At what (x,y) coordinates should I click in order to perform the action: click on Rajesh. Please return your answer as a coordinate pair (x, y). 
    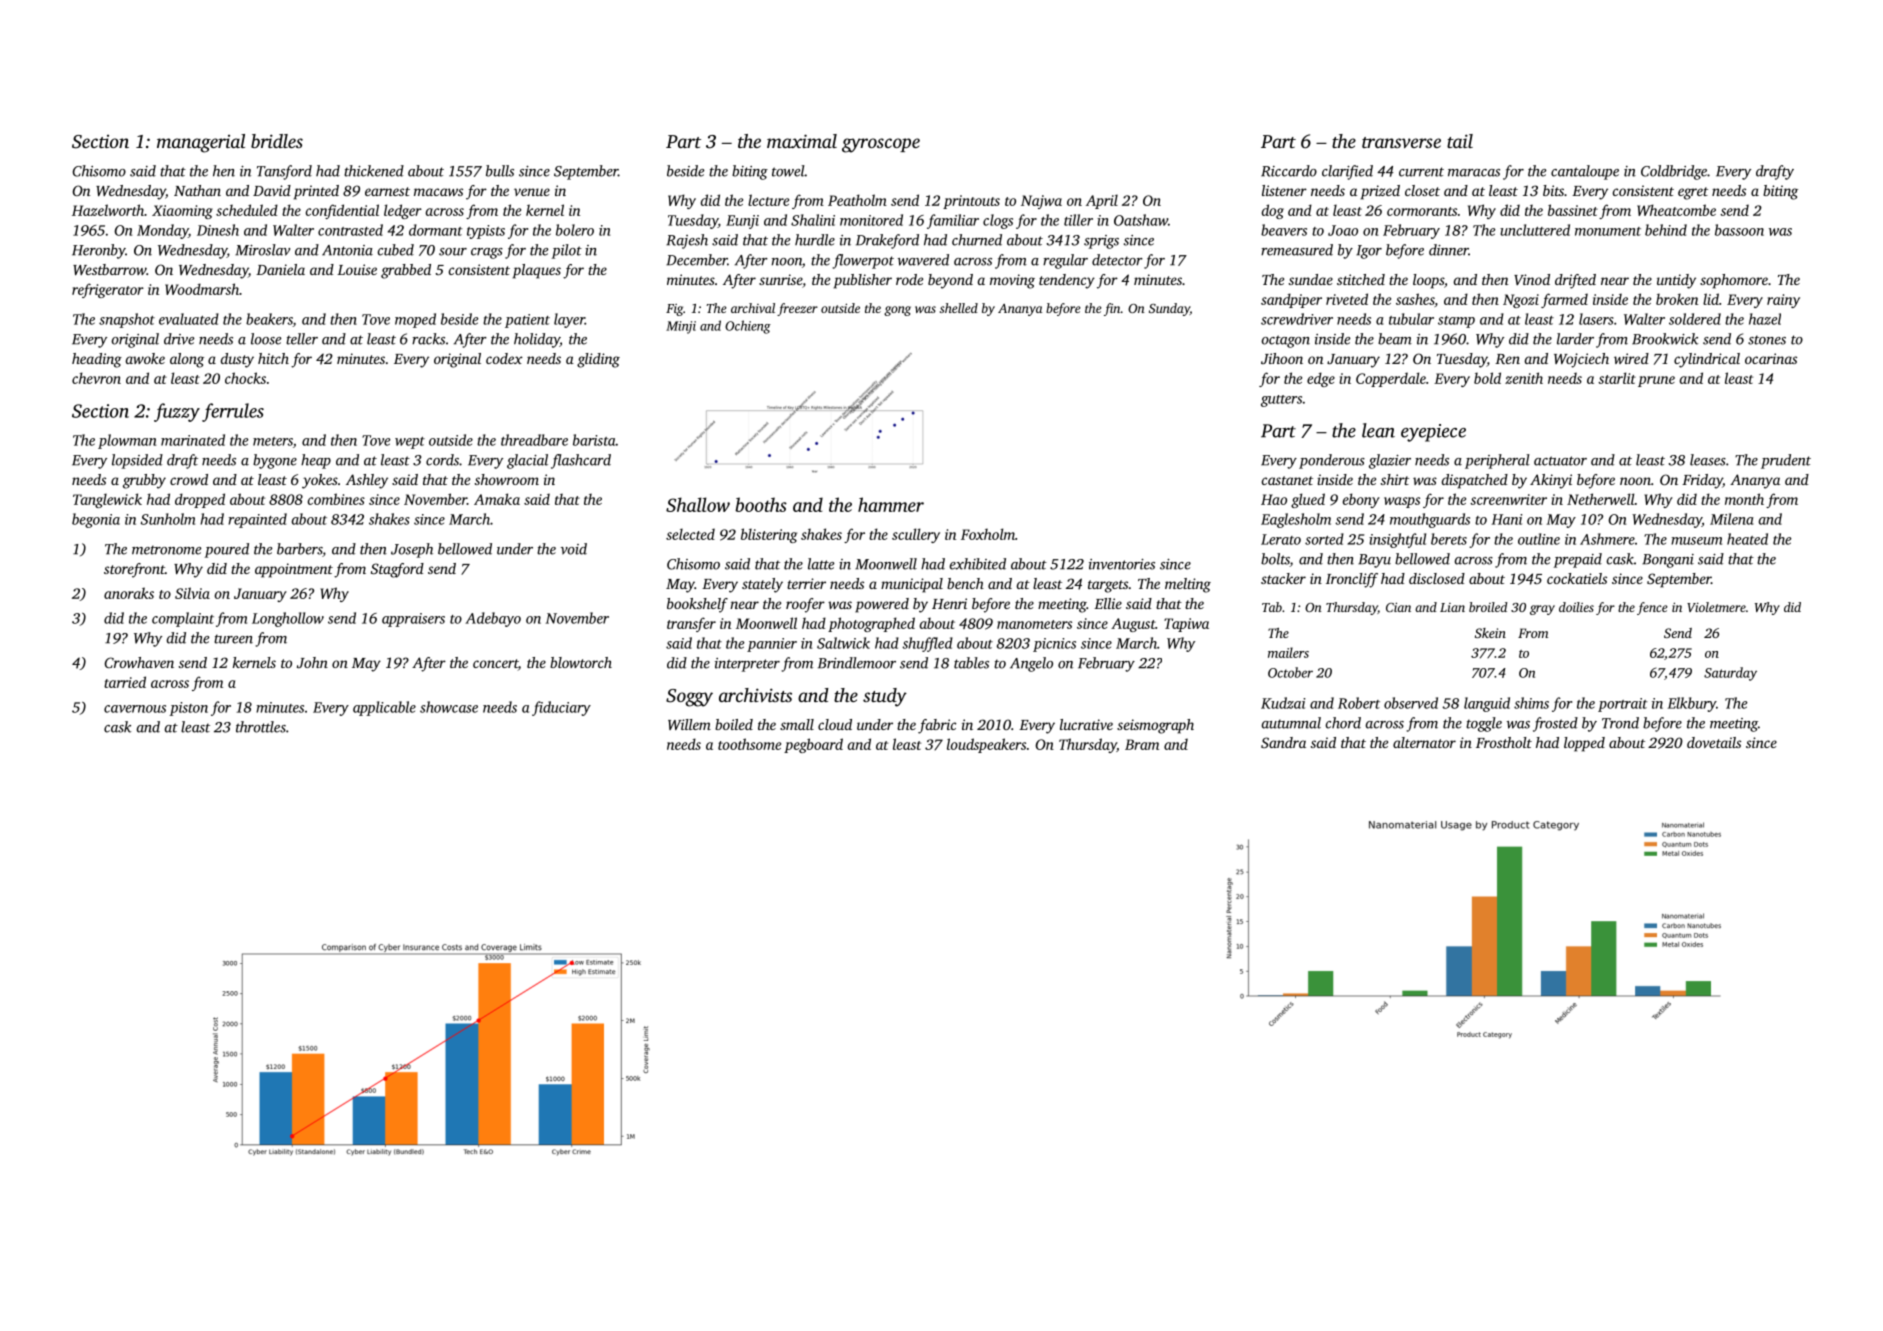
    Looking at the image, I should click on (687, 241).
